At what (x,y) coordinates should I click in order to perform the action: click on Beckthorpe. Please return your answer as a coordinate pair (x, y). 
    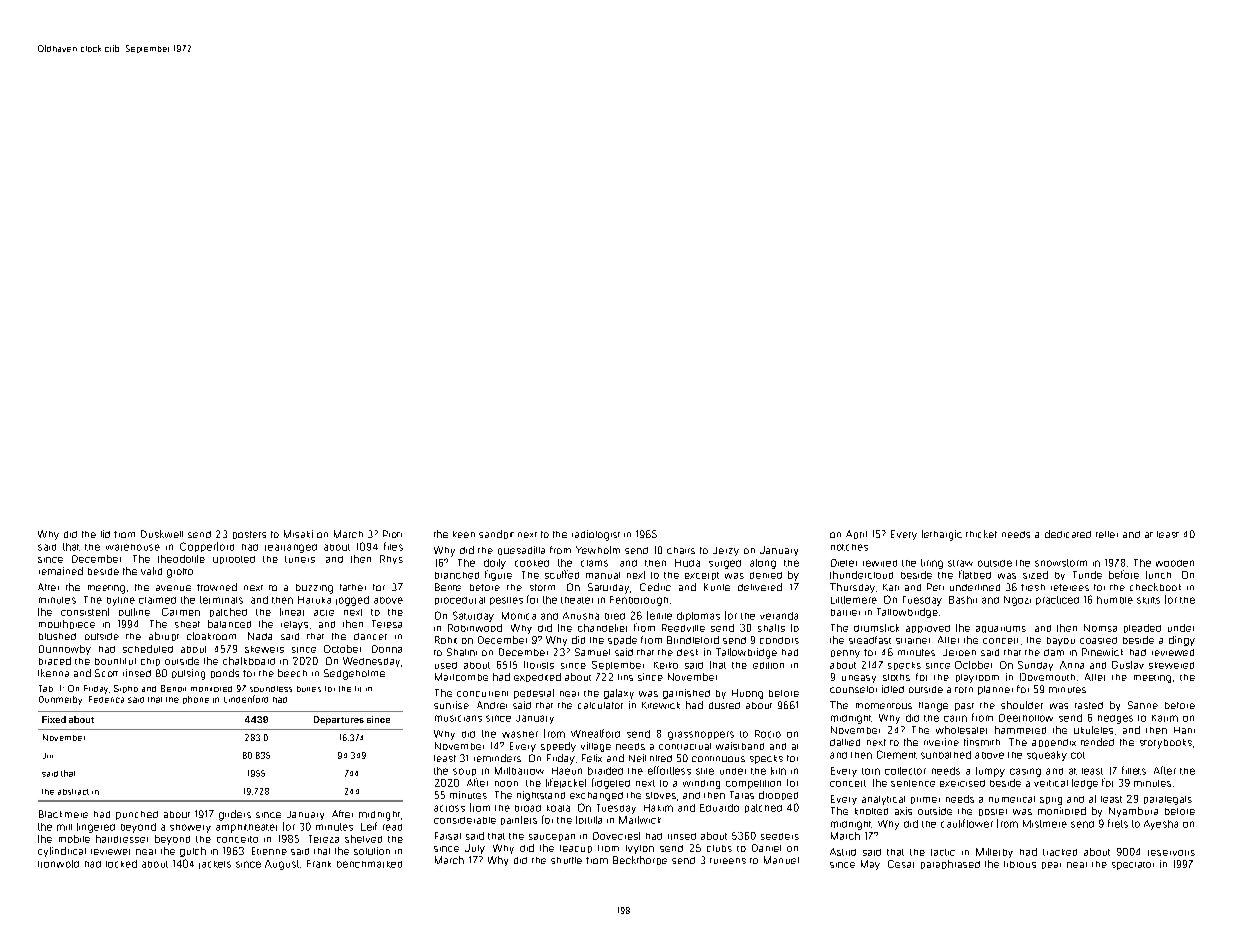
    Looking at the image, I should click on (640, 860).
